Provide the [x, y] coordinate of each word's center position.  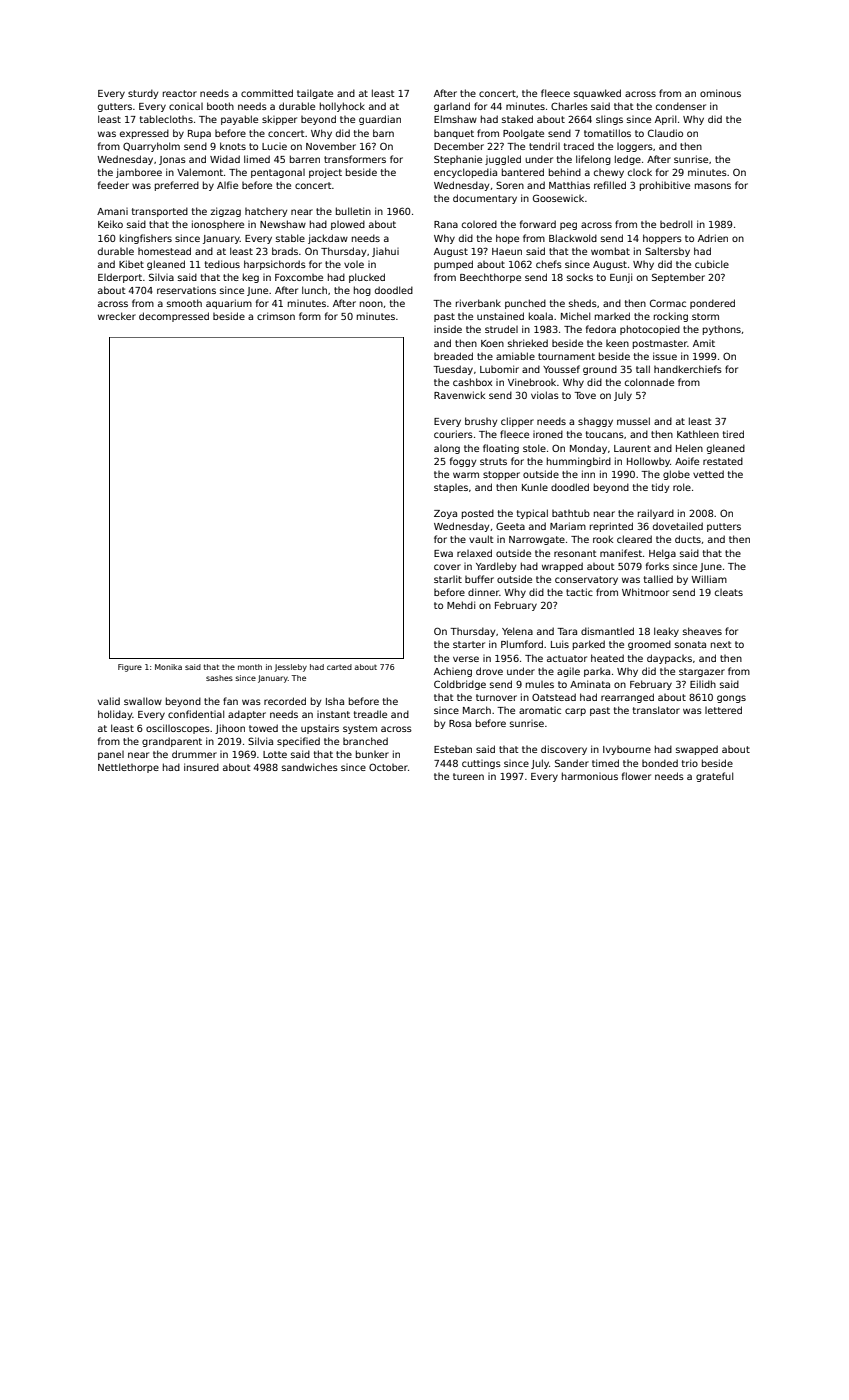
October [388, 767]
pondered [712, 304]
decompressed [174, 317]
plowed [348, 225]
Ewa [443, 553]
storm [705, 316]
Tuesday [453, 370]
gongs [731, 699]
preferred [177, 186]
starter [469, 644]
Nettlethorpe [128, 768]
